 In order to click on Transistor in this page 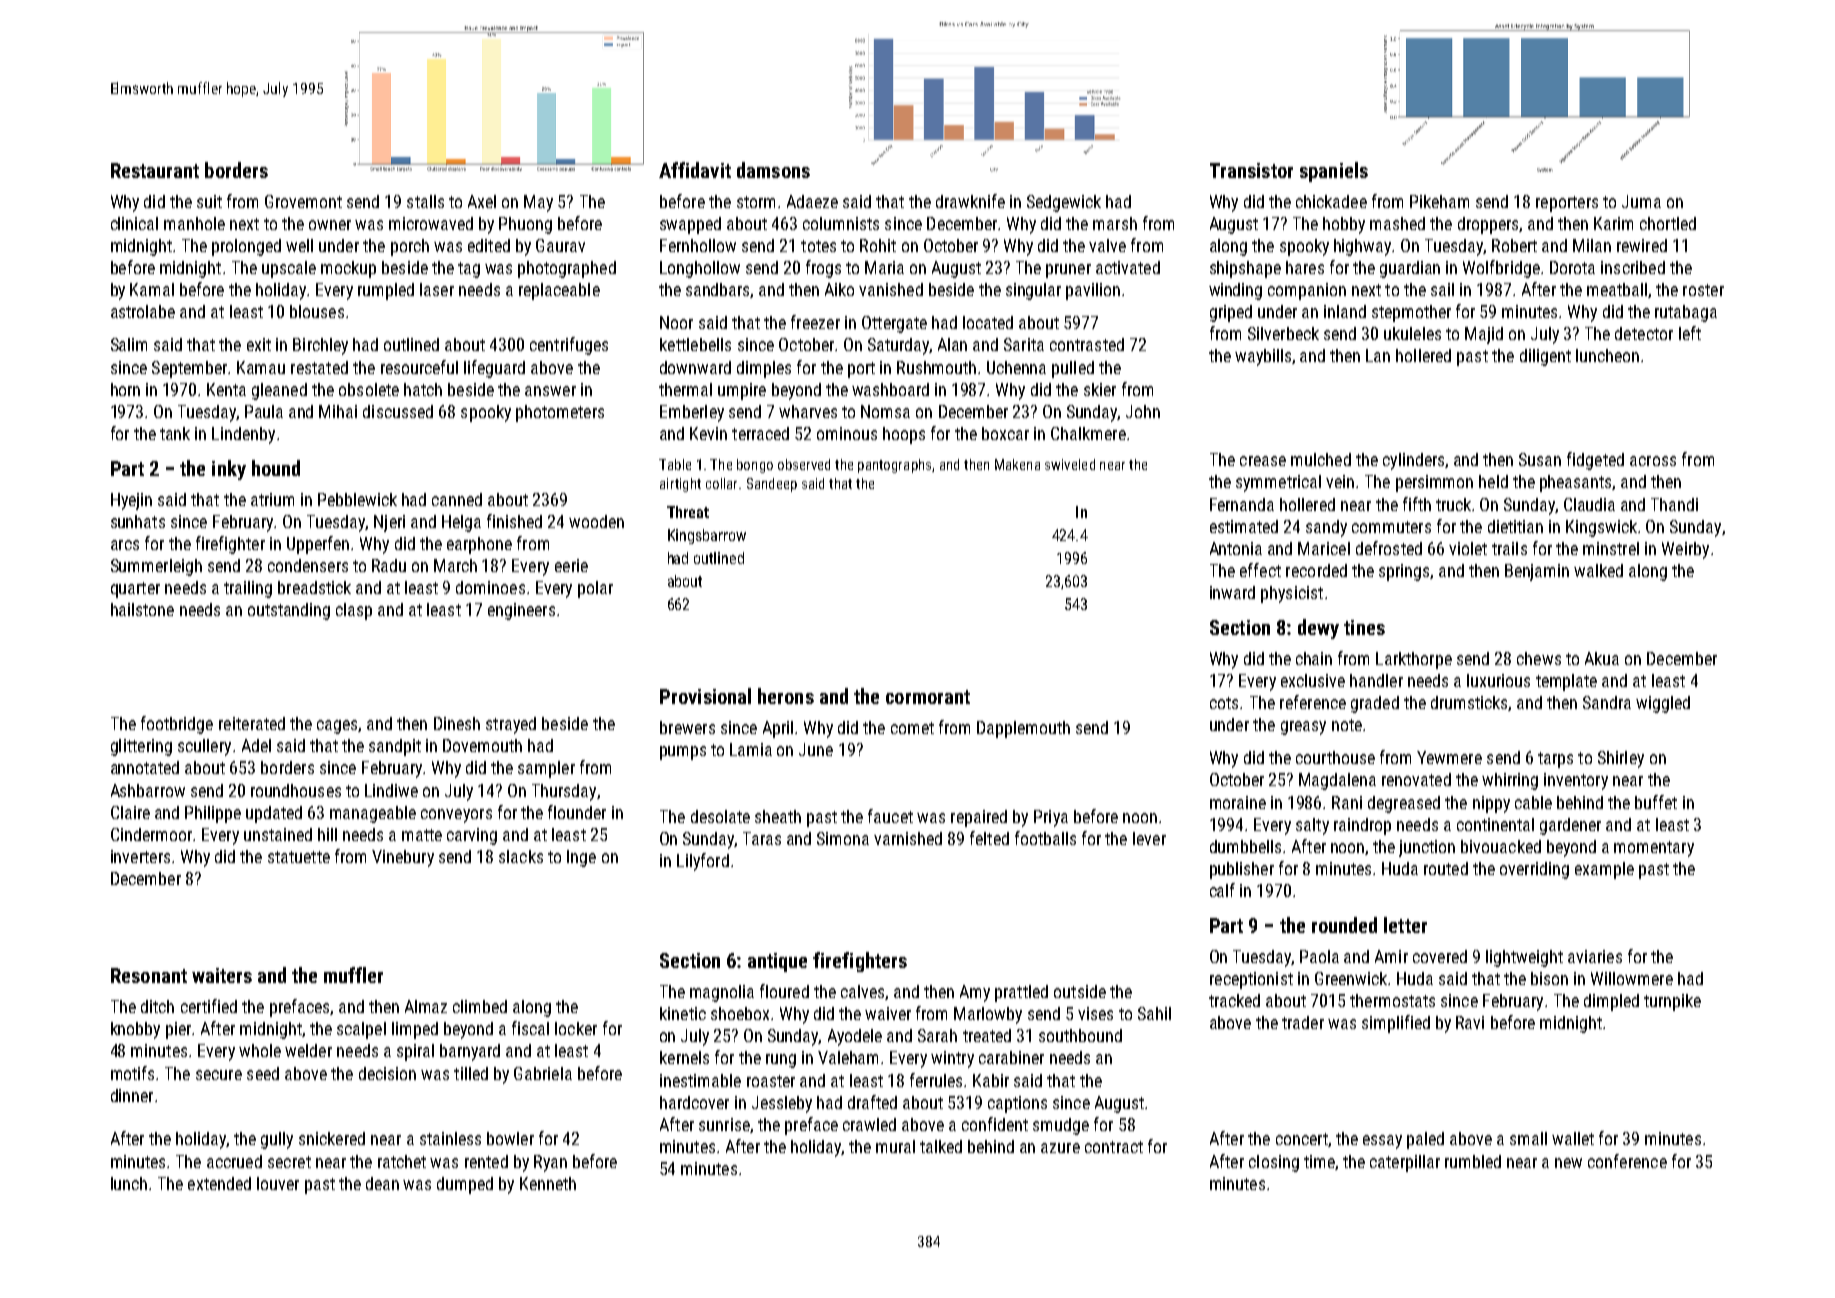, I will do `click(1251, 170)`.
